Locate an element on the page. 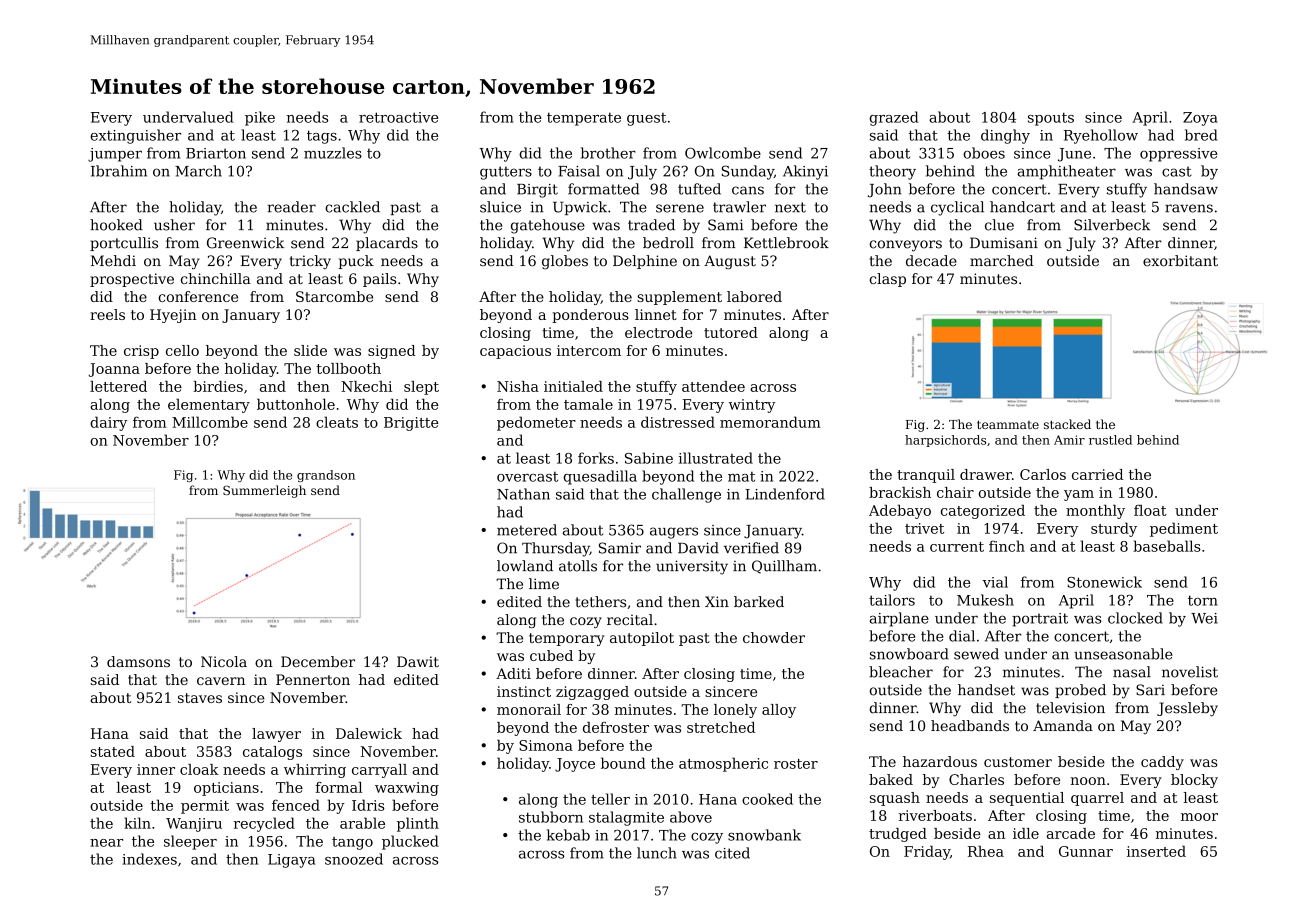 The width and height of the document is (1308, 924). temporary is located at coordinates (567, 639).
